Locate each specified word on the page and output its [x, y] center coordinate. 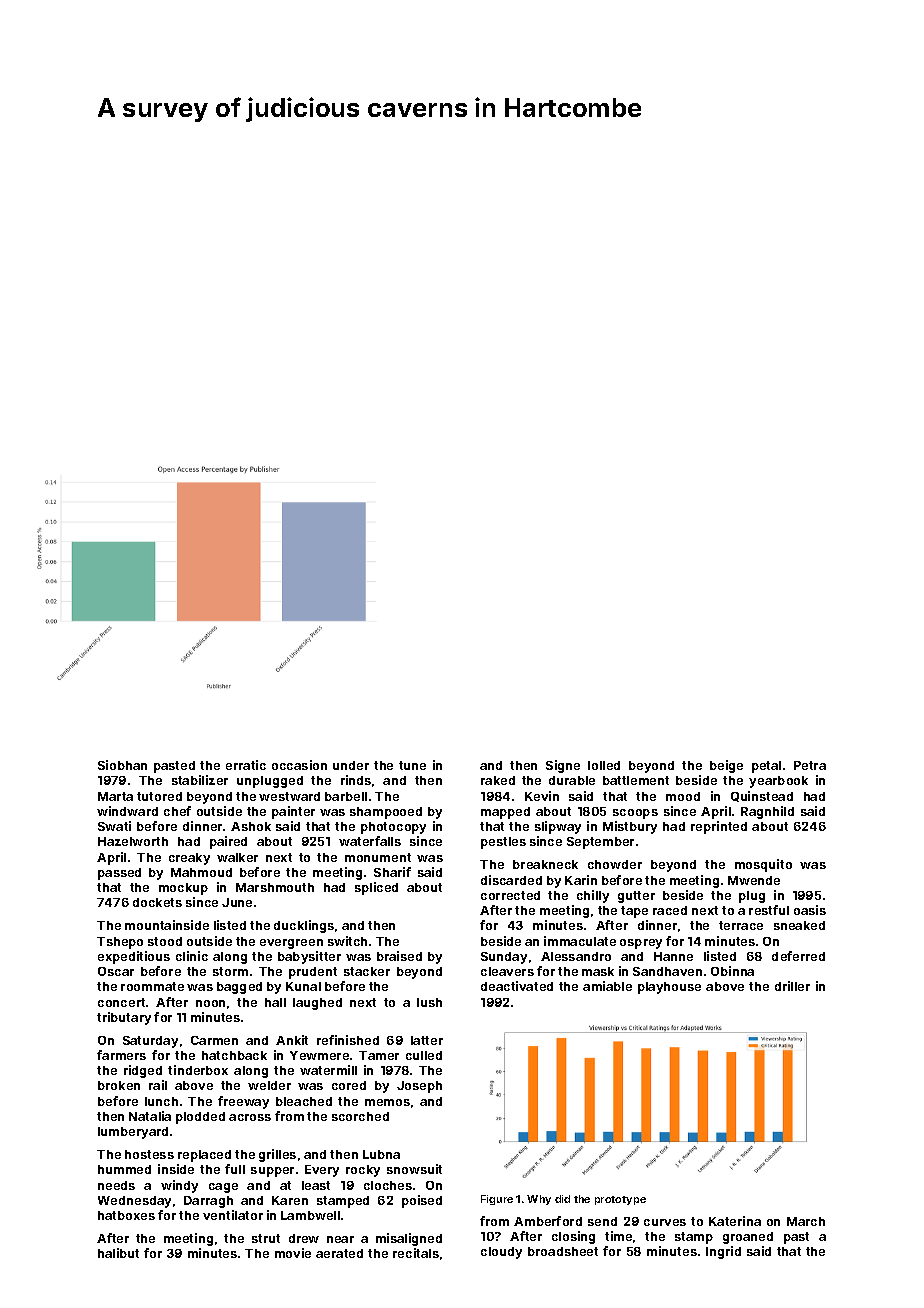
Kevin [542, 796]
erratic [246, 765]
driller [792, 986]
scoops [635, 814]
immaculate [580, 941]
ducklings [304, 926]
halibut [118, 1253]
